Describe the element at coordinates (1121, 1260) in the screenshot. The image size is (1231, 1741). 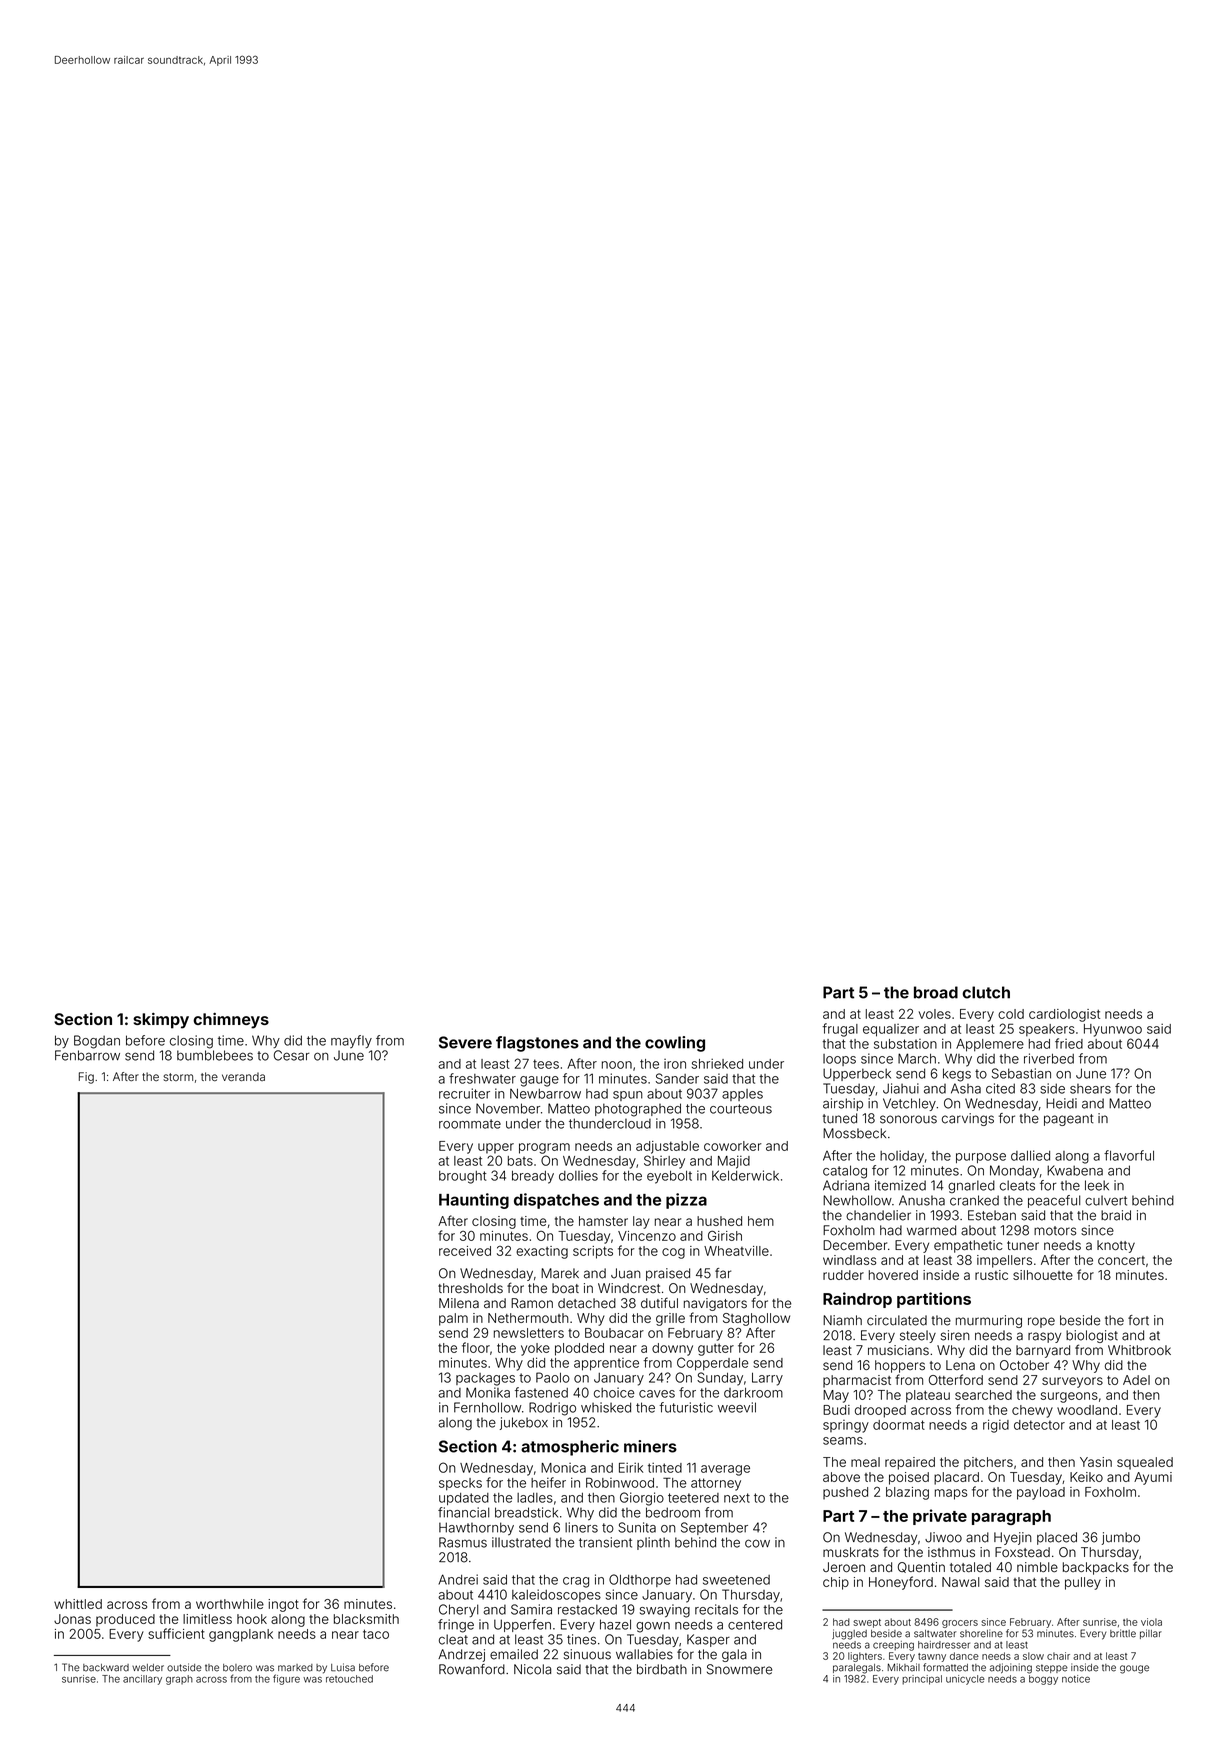
I see `concert` at that location.
